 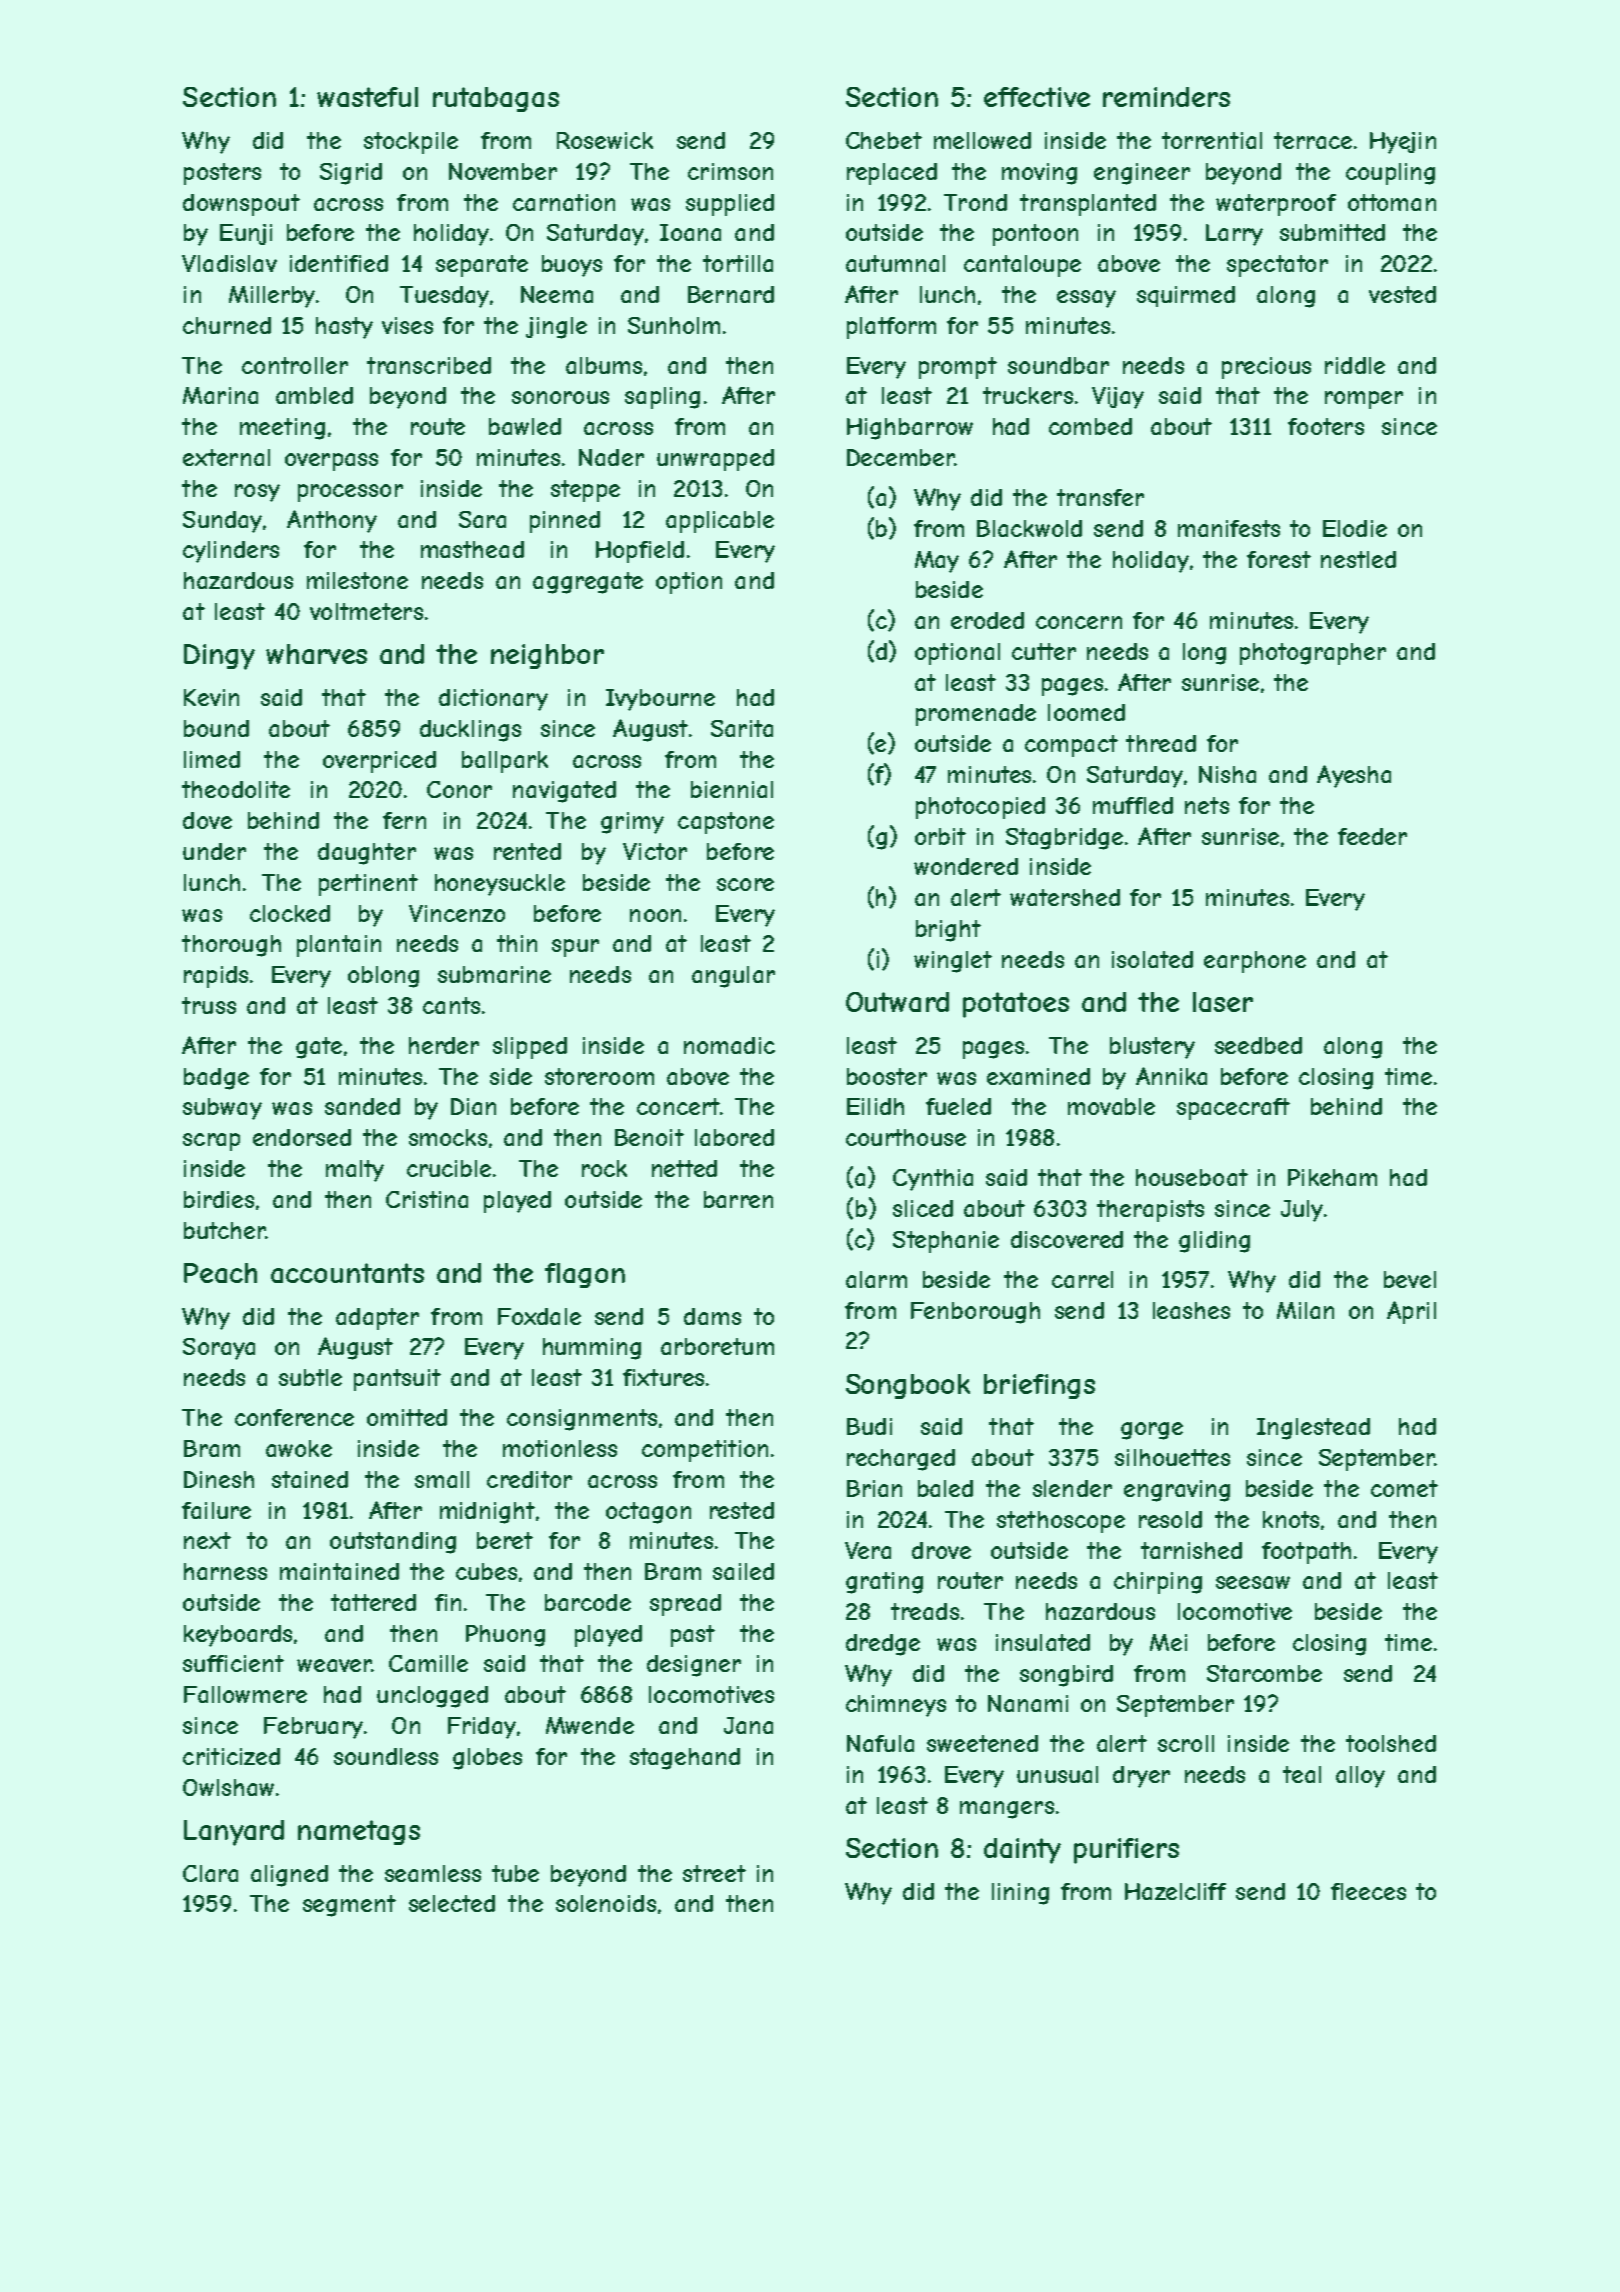 I want to click on Hazelcliff, so click(x=1175, y=1891).
